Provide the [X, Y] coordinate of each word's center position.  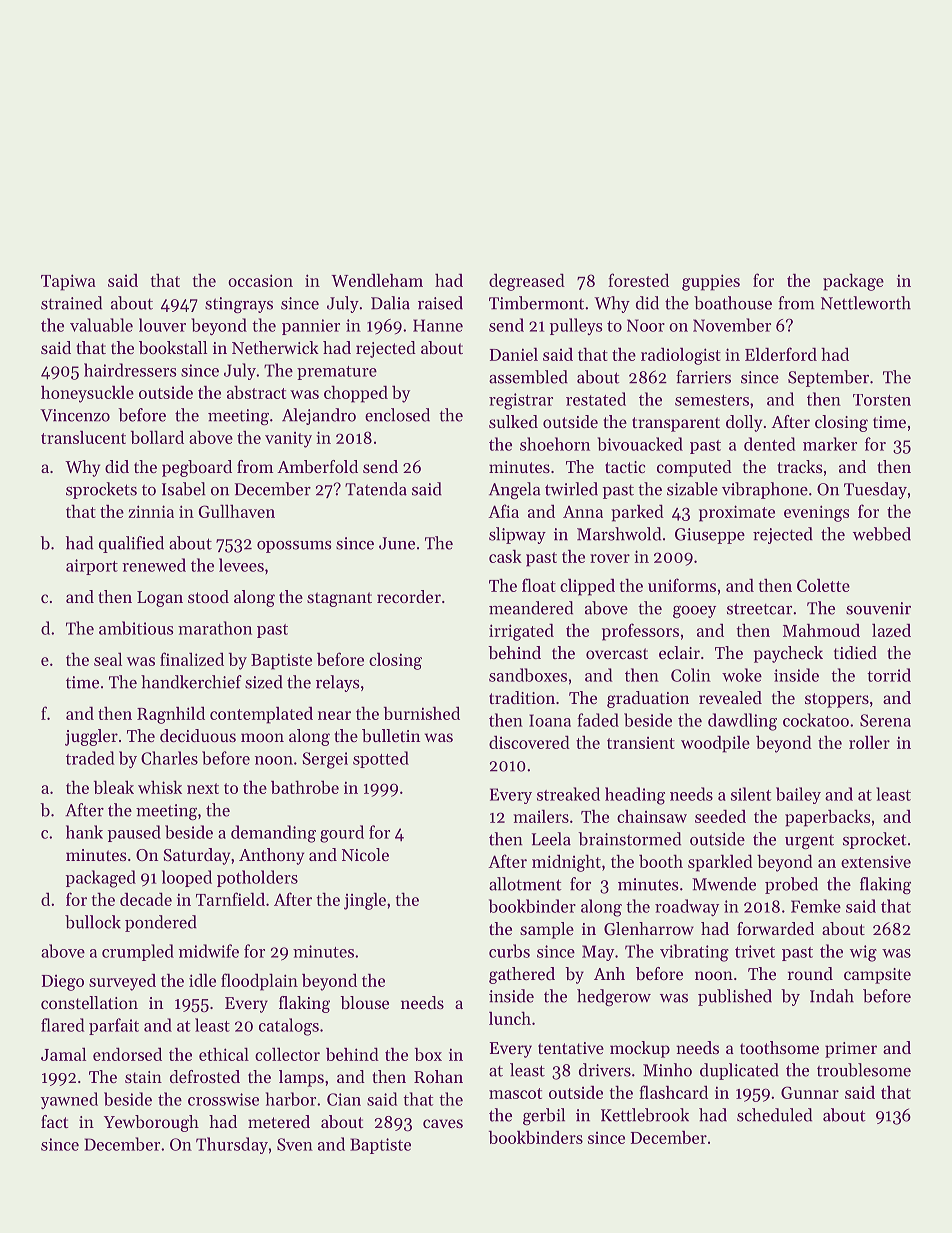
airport [92, 567]
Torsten [882, 400]
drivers [605, 1070]
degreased [527, 282]
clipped [587, 587]
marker [830, 444]
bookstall [173, 347]
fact [54, 1121]
